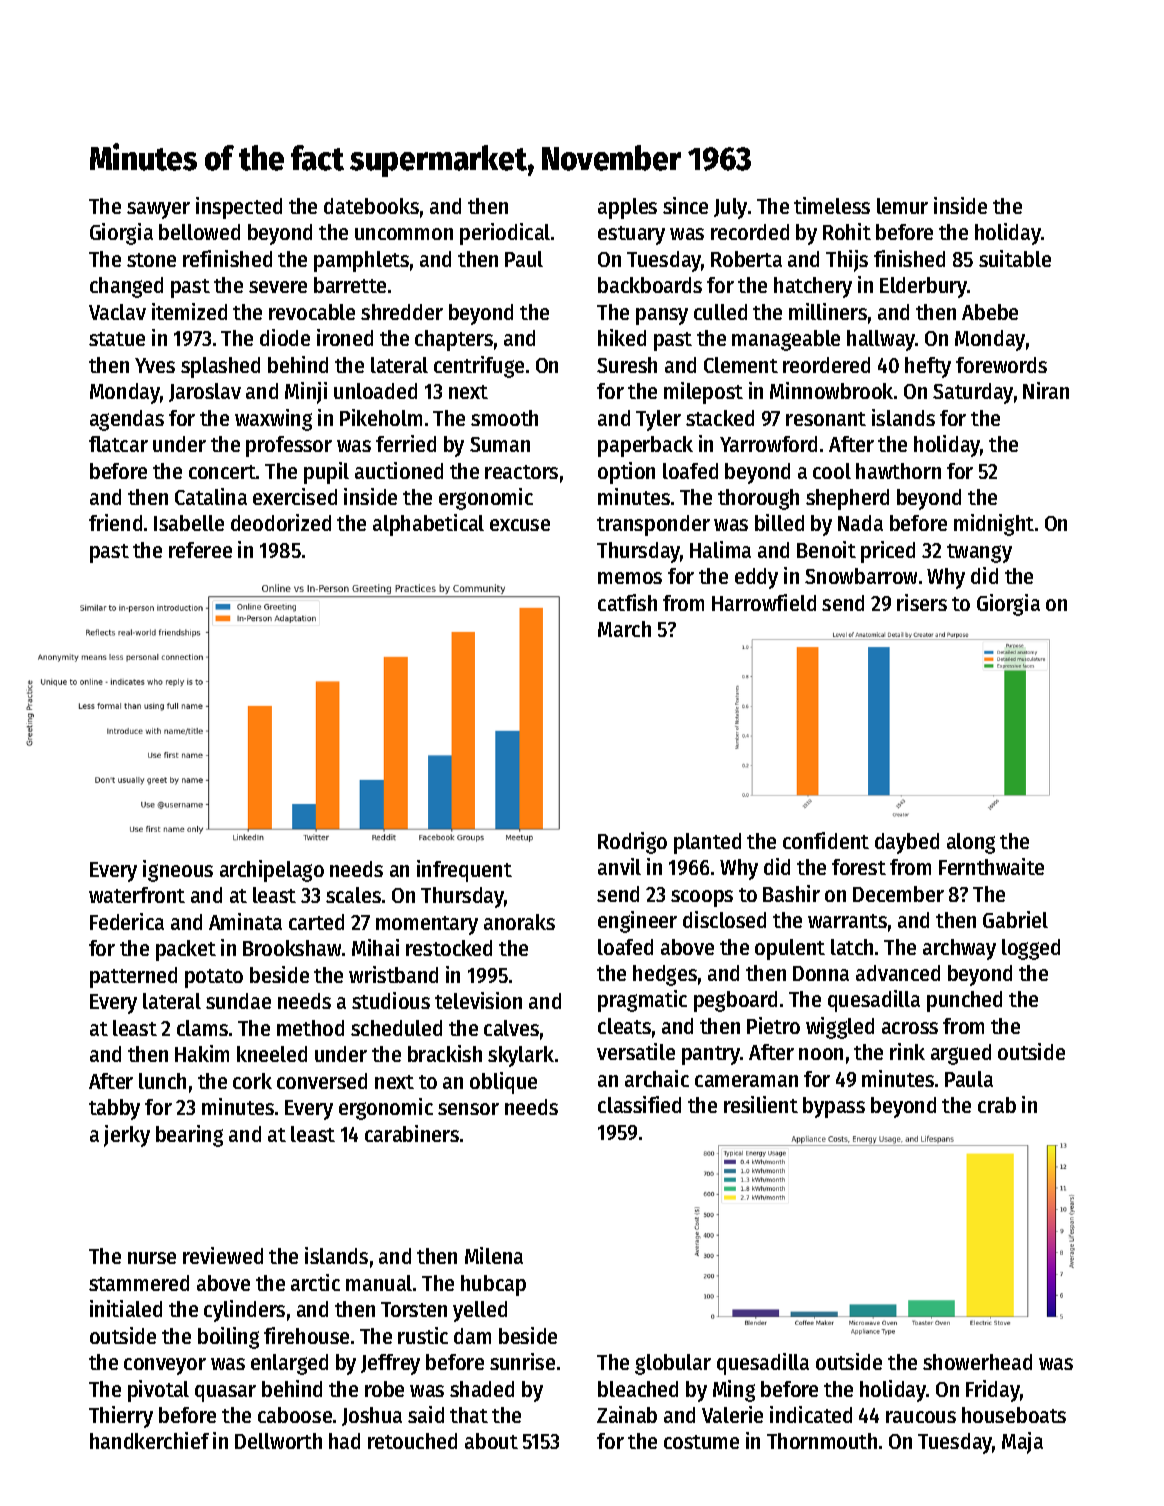 This page has width=1164, height=1506. I want to click on sawyer, so click(158, 210).
